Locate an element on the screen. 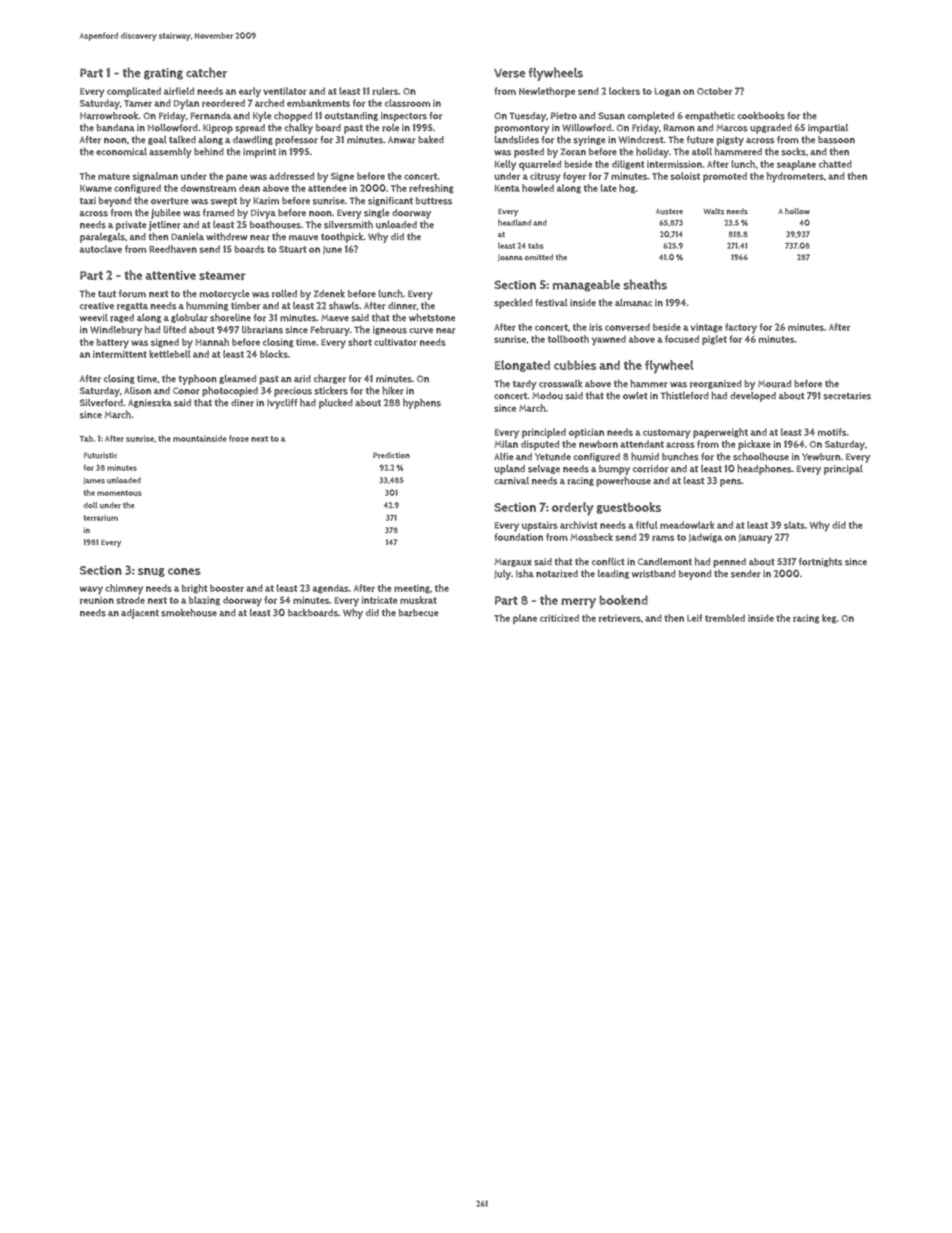  pens is located at coordinates (730, 483).
